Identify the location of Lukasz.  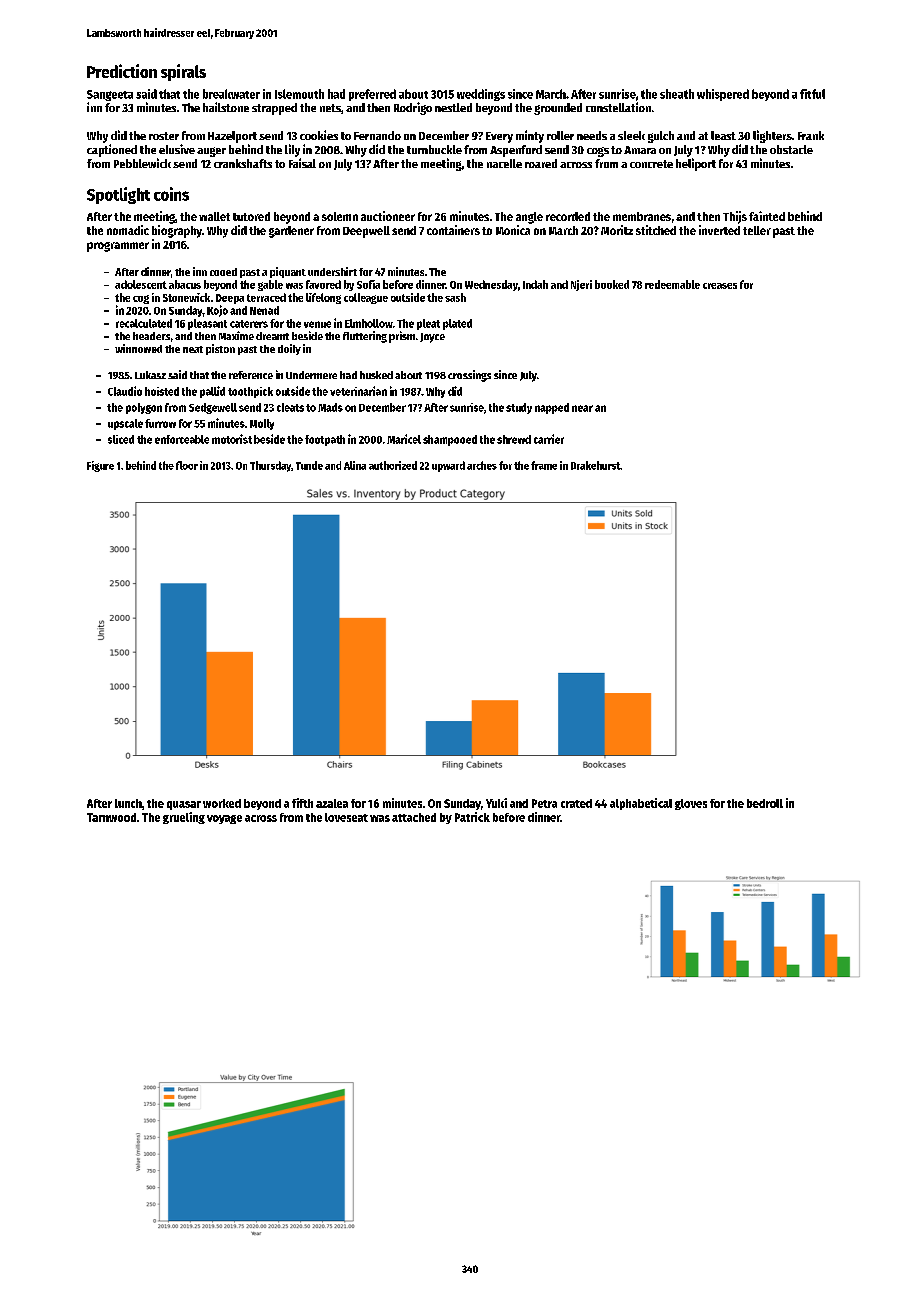
(150, 375).
